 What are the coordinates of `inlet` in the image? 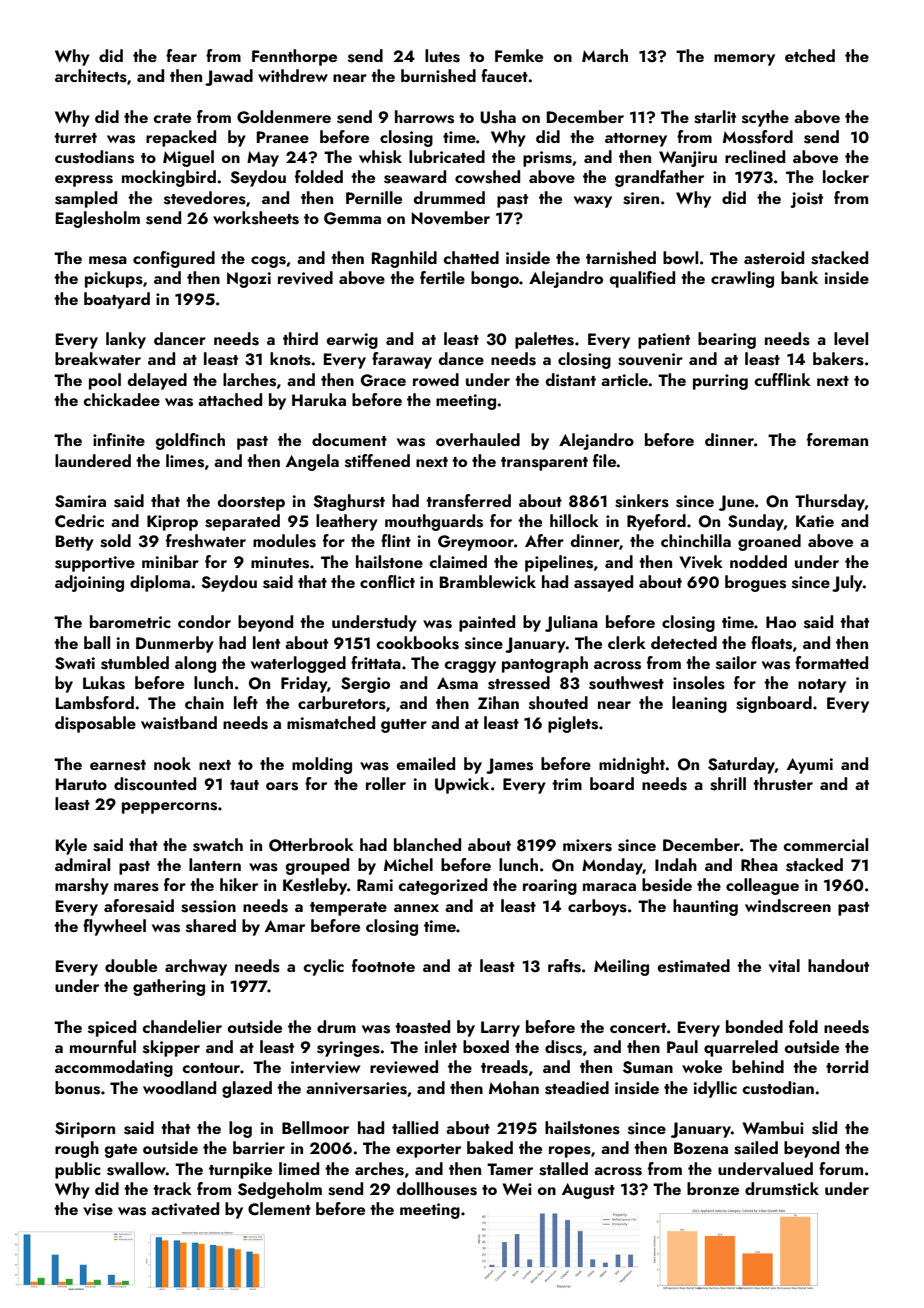 It's located at (441, 1046).
